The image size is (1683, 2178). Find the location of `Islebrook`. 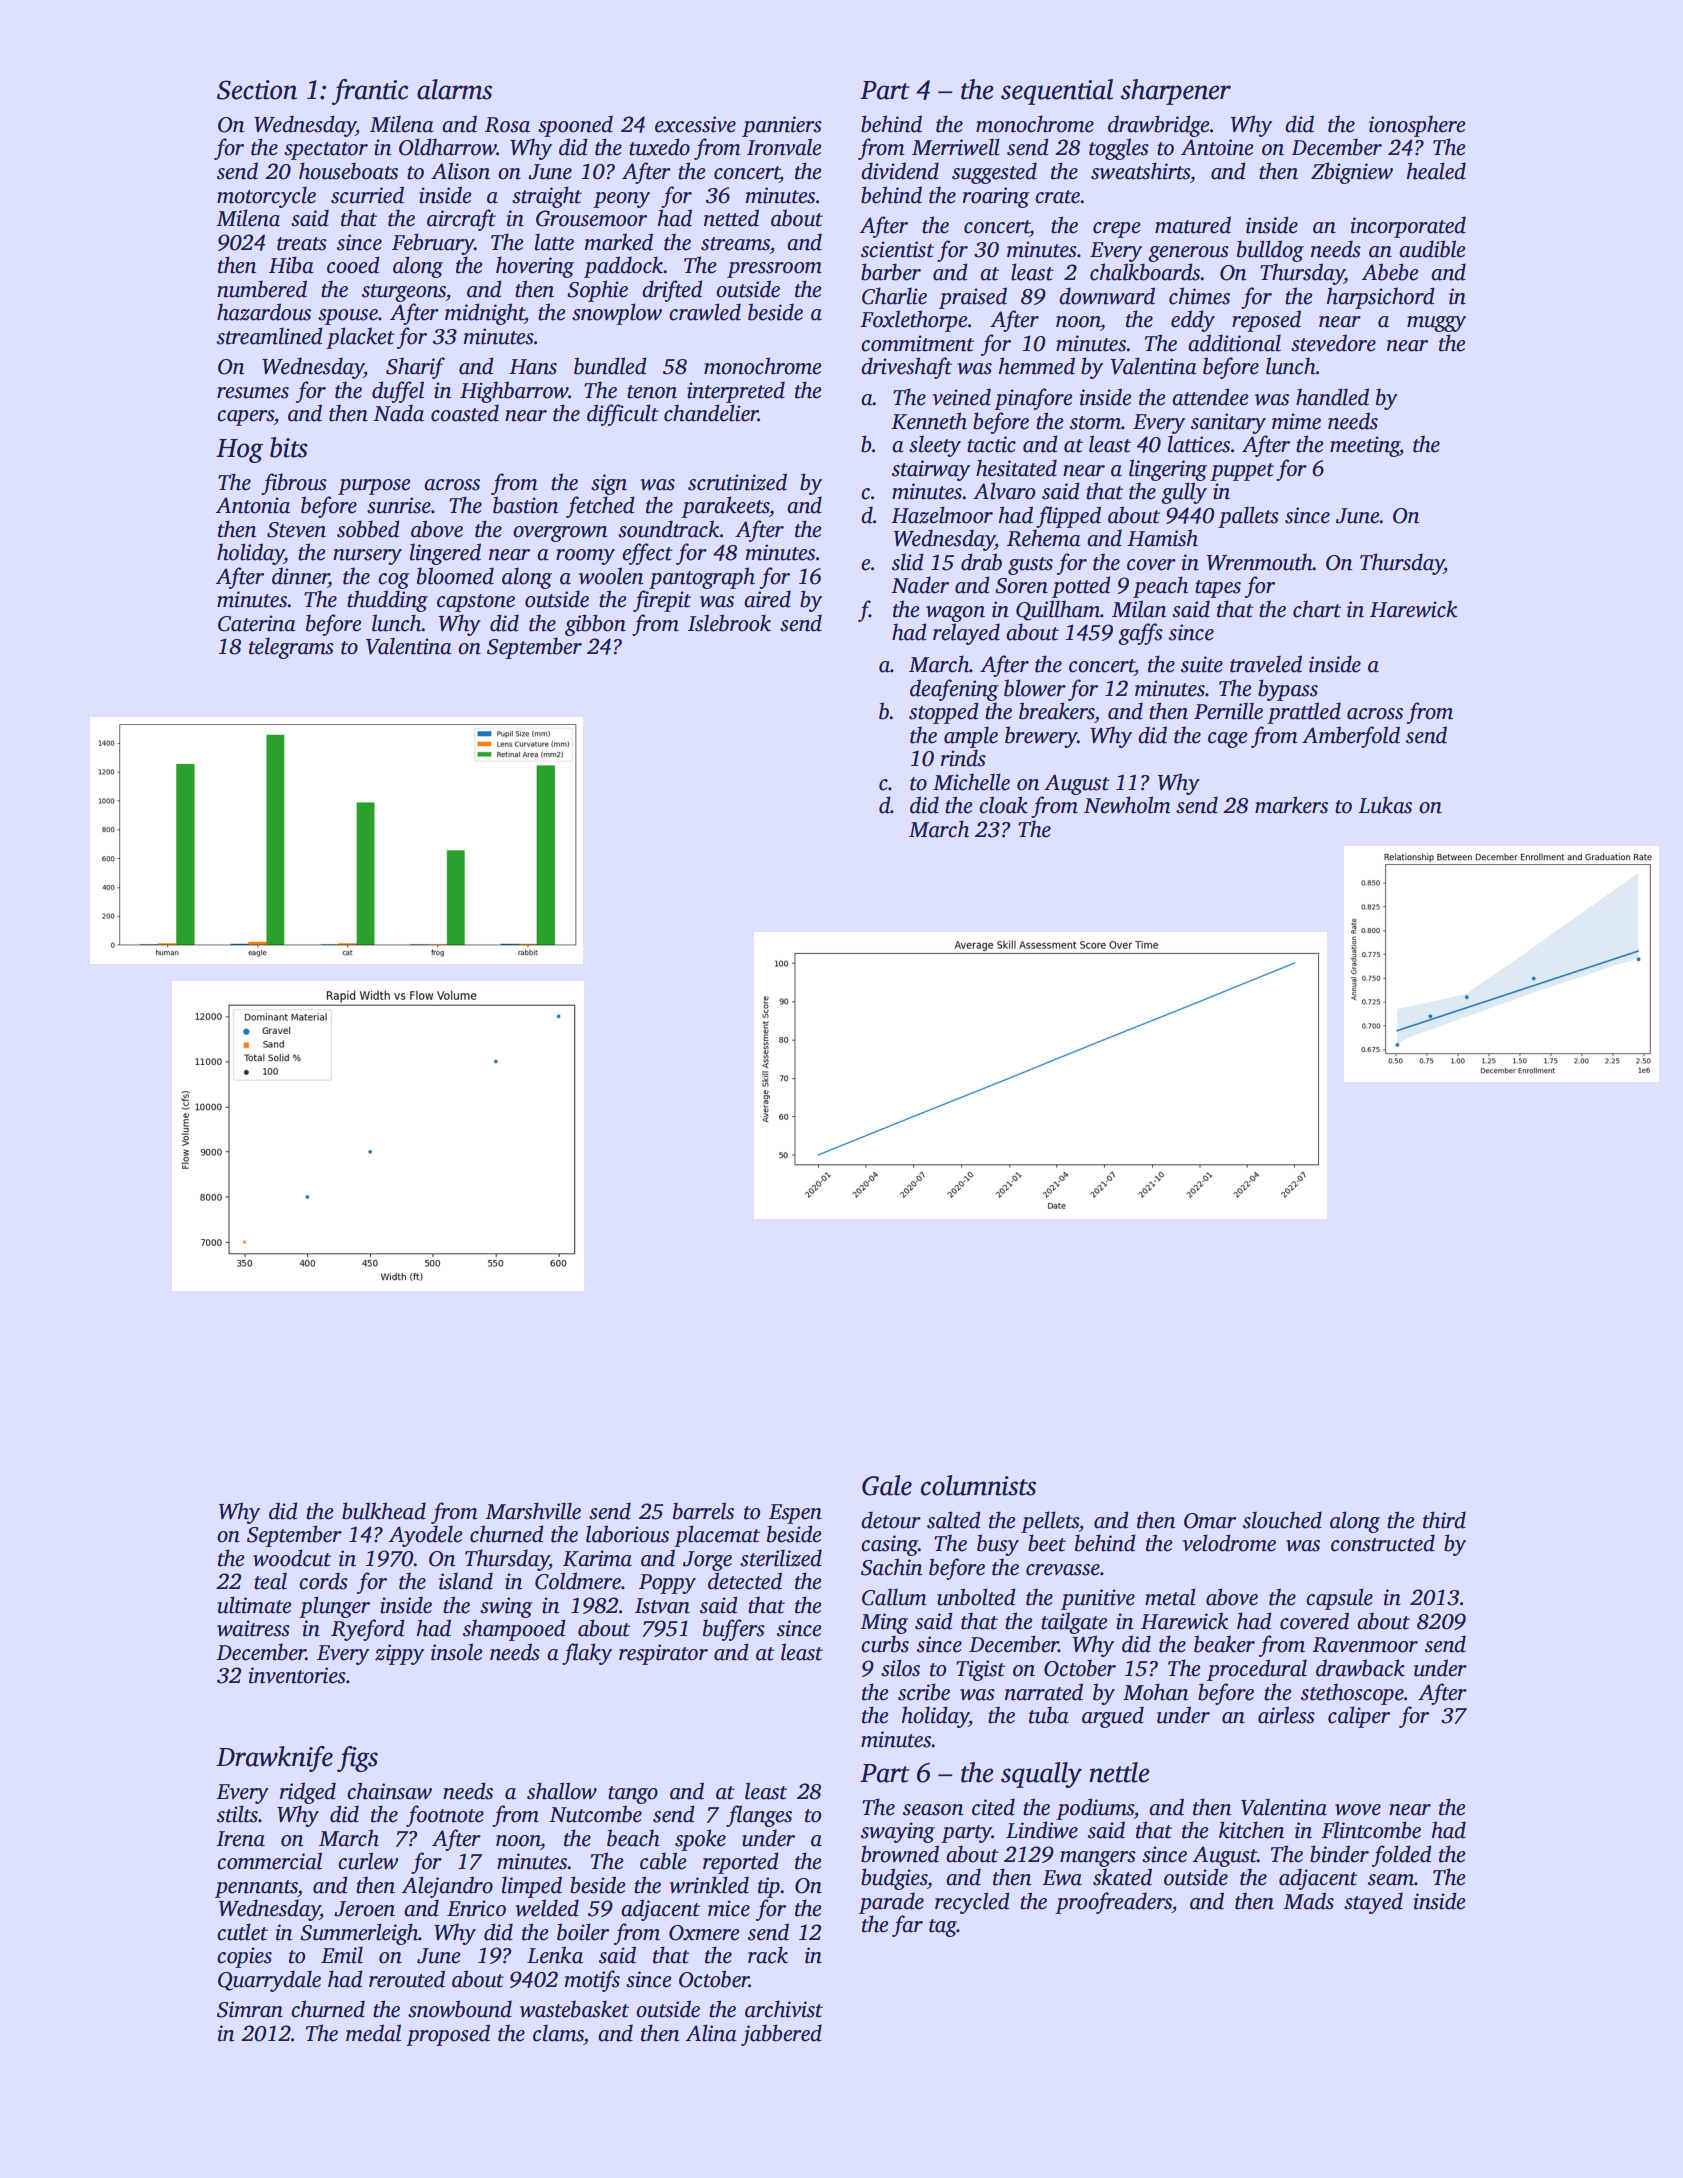

Islebrook is located at coordinates (729, 623).
